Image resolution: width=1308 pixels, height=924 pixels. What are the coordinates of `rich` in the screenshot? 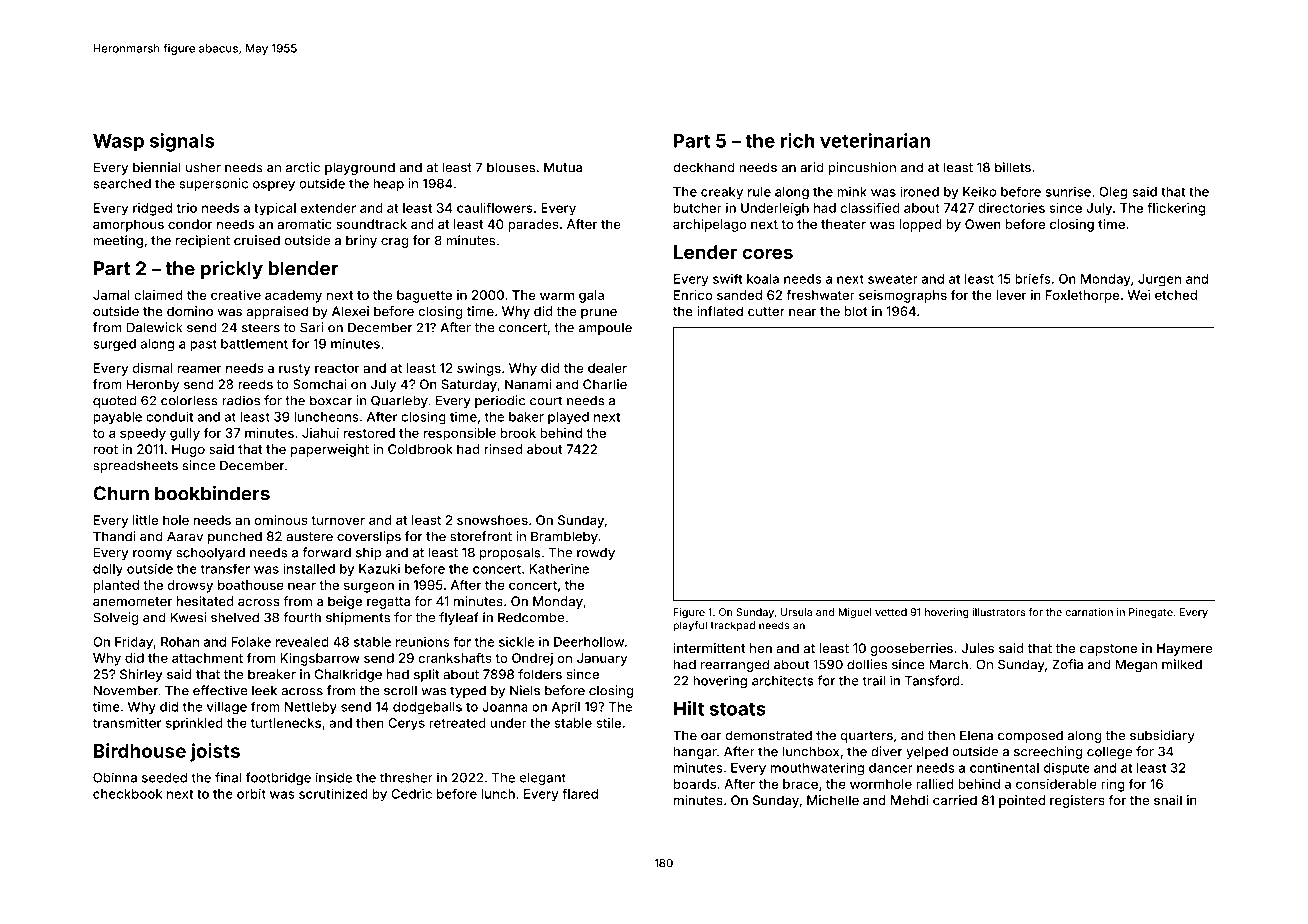 It's located at (797, 140).
